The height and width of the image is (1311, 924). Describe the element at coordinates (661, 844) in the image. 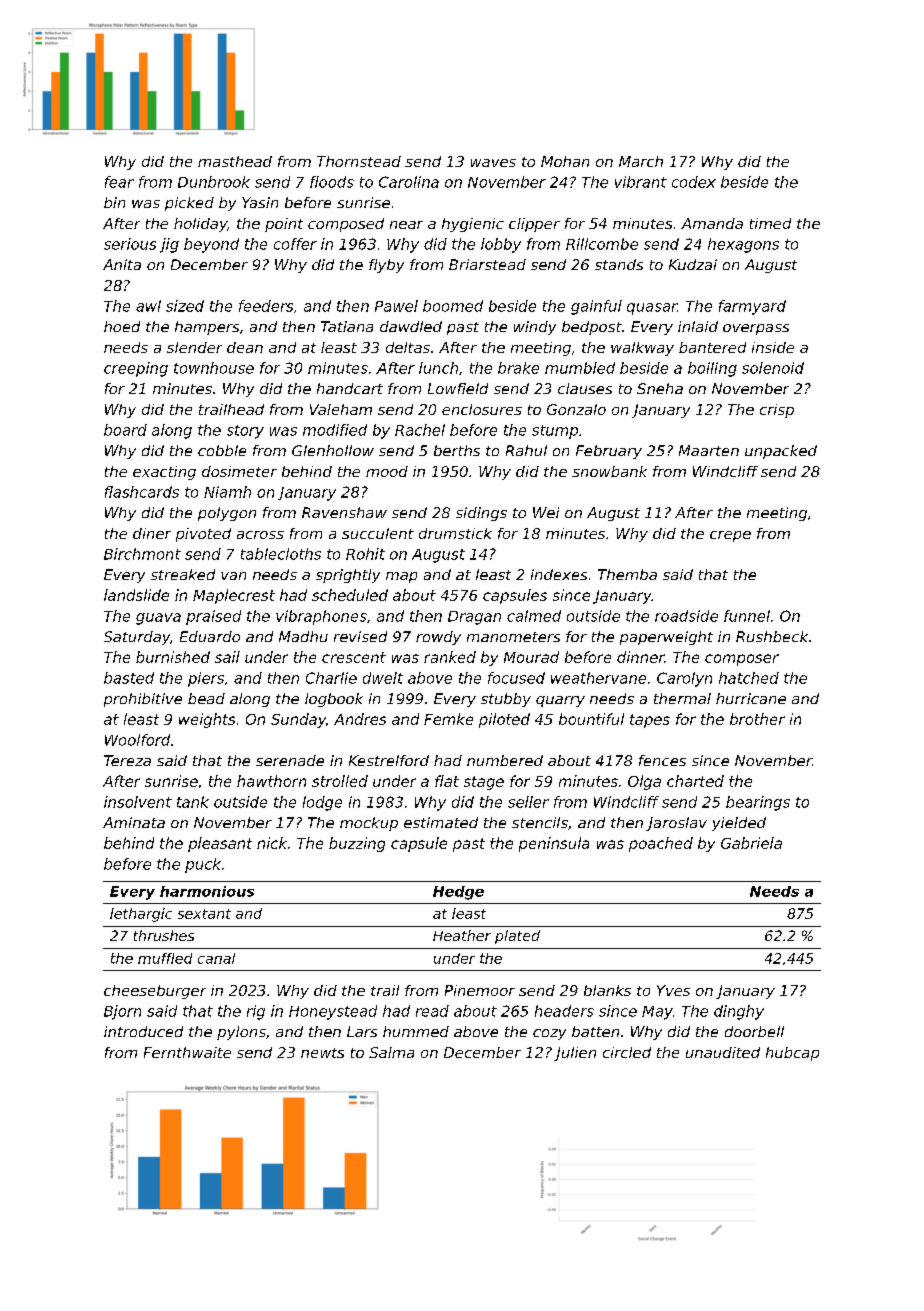

I see `poached` at that location.
